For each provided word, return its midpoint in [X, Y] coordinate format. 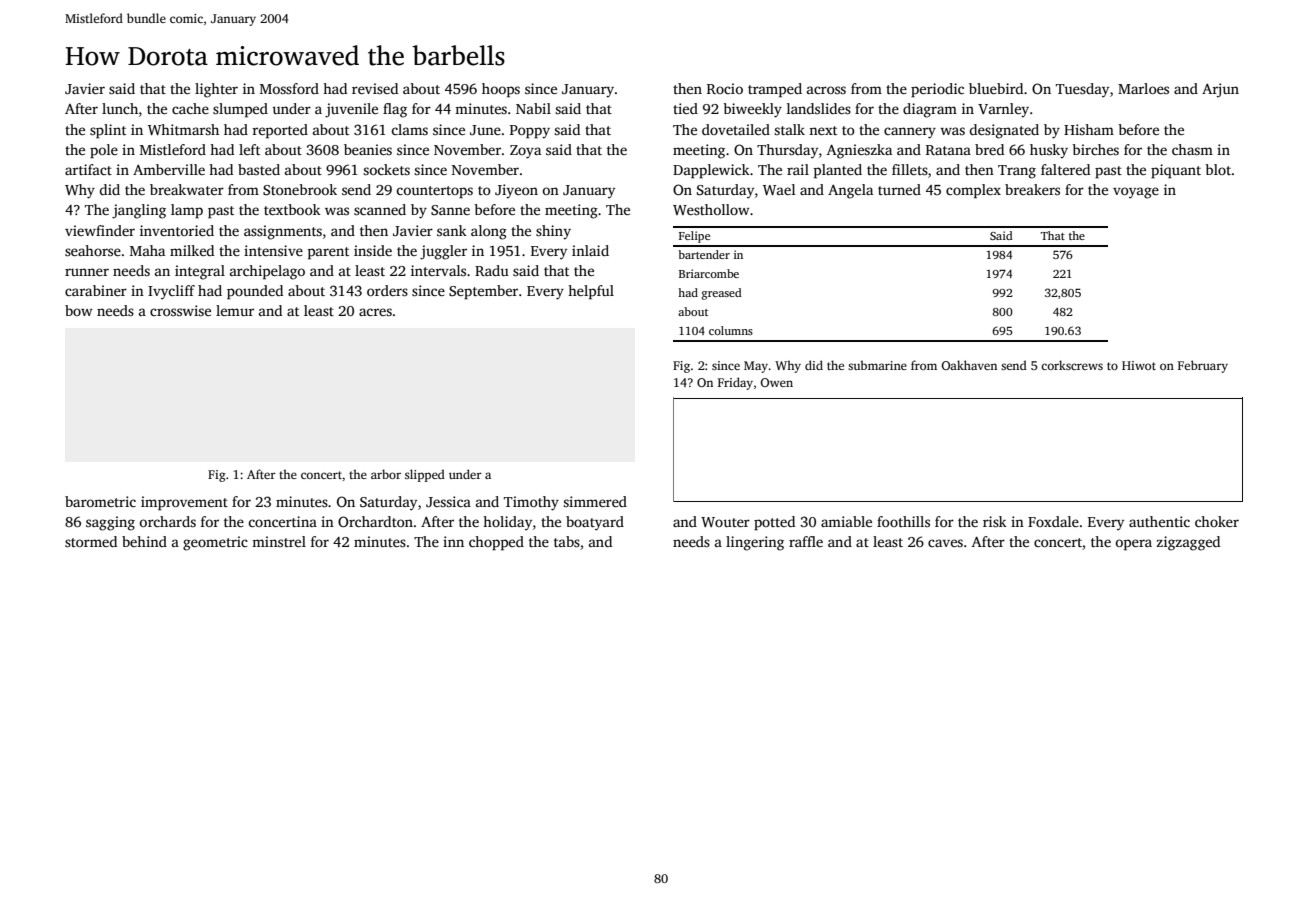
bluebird [996, 88]
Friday [735, 383]
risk [995, 521]
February [1203, 366]
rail [798, 169]
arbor [386, 474]
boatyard [595, 523]
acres [375, 312]
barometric [100, 501]
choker [1217, 521]
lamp [187, 211]
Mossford [289, 88]
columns [731, 330]
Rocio [725, 88]
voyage [1136, 193]
